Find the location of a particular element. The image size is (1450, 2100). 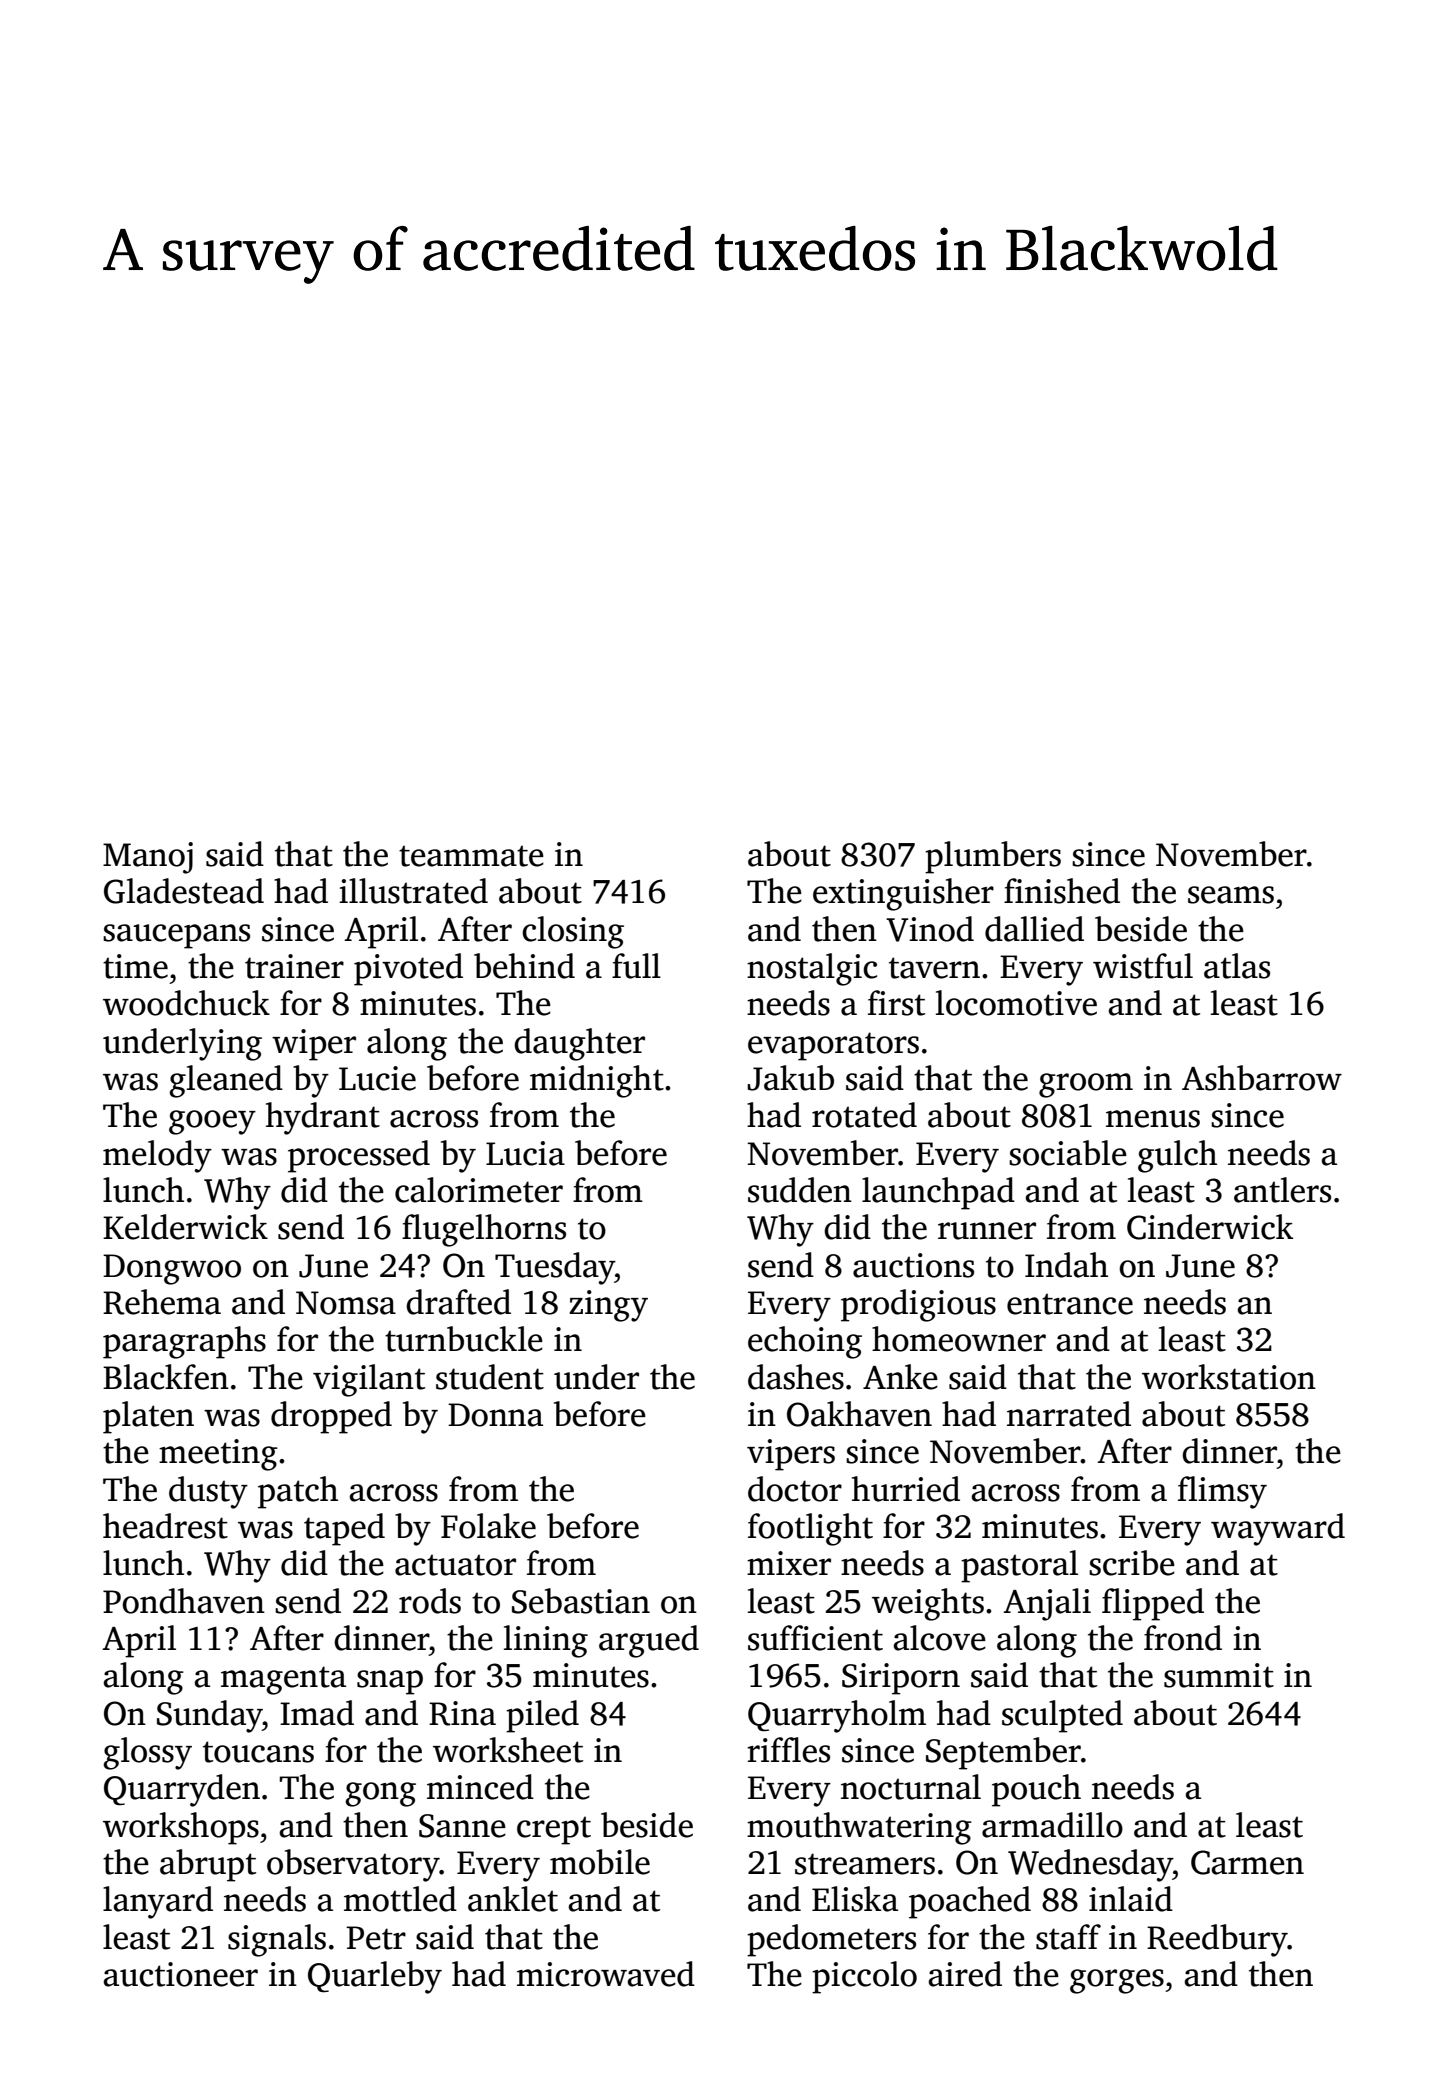

Rehema is located at coordinates (162, 1302).
